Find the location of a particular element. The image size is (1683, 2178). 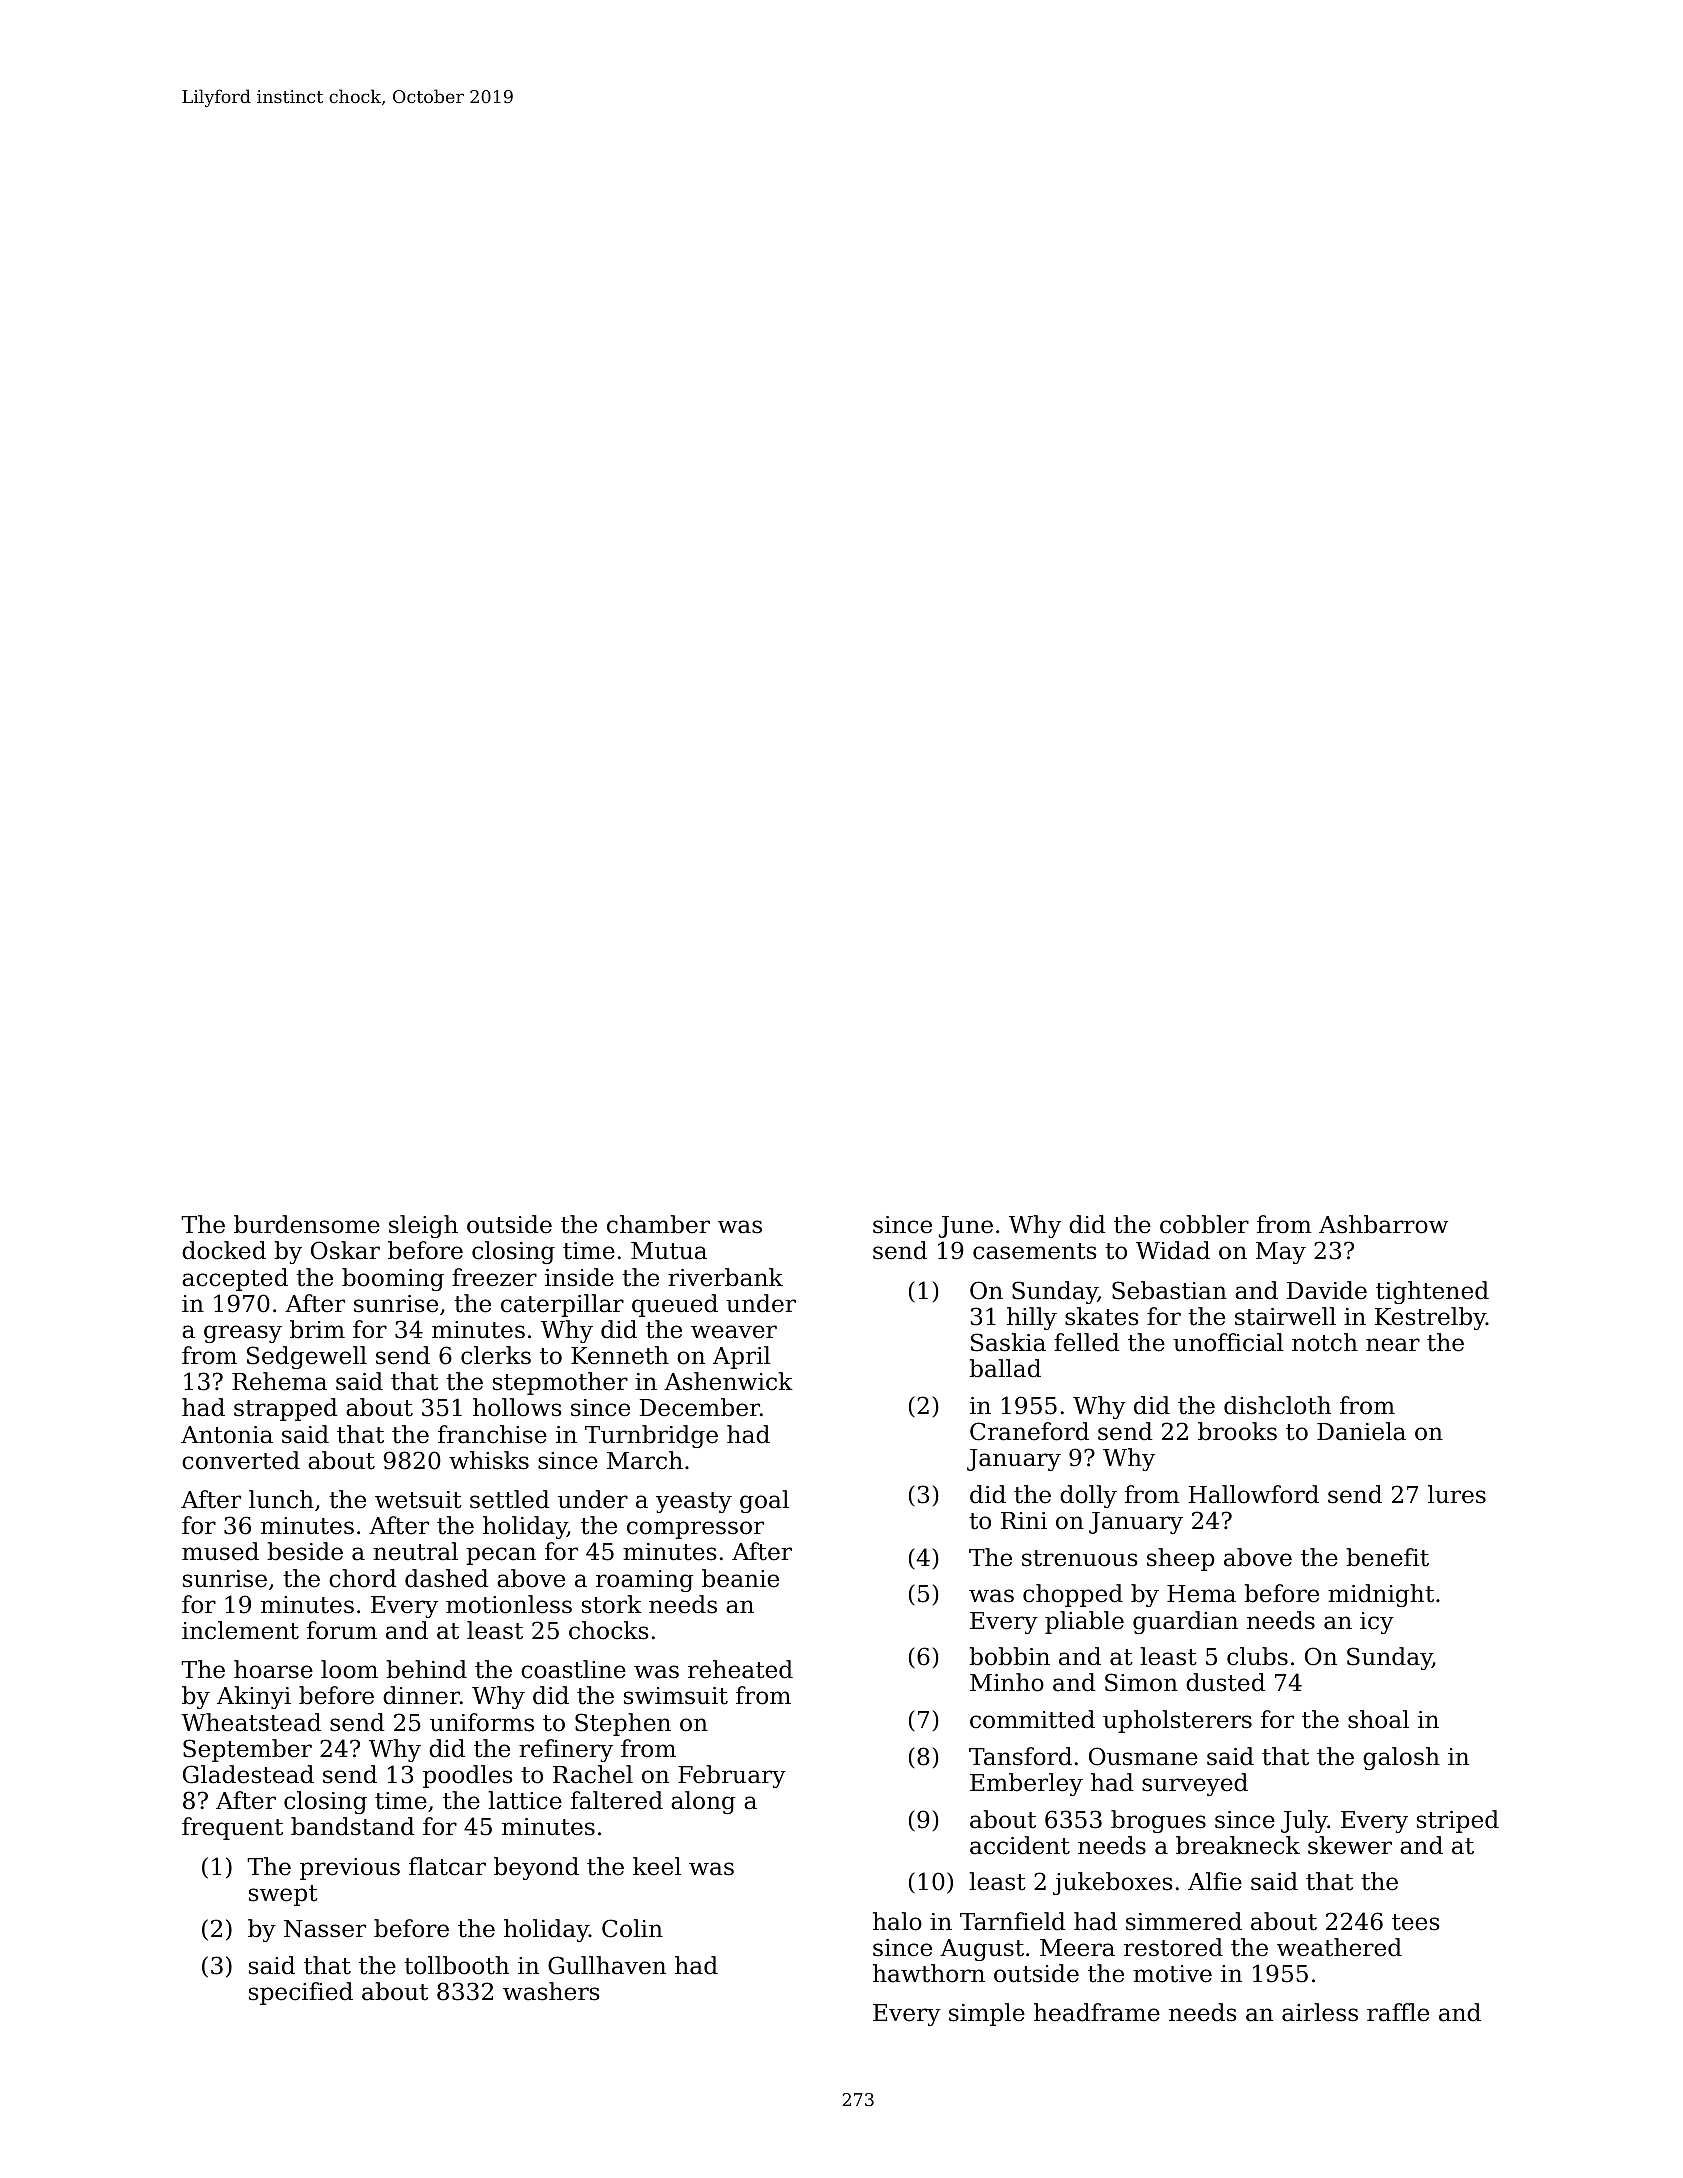

Ashbarrow is located at coordinates (1383, 1224).
